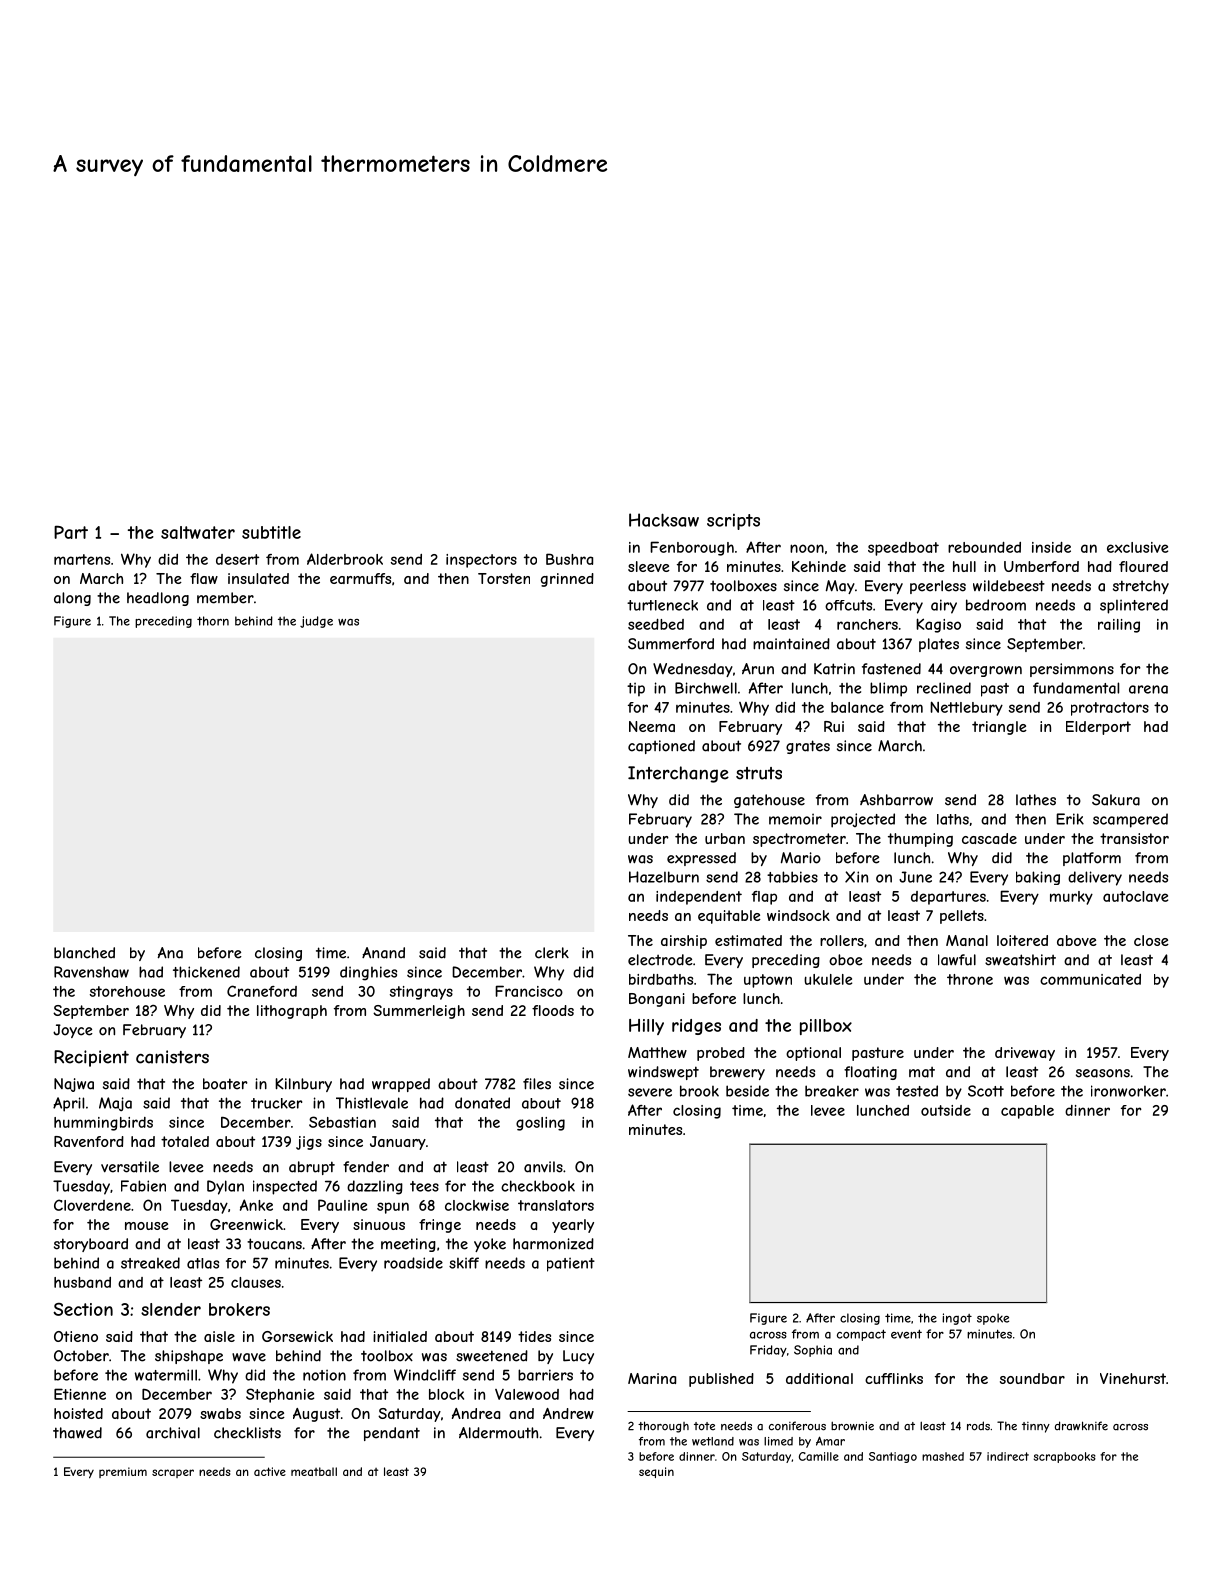 The image size is (1222, 1582). I want to click on blanched, so click(84, 953).
